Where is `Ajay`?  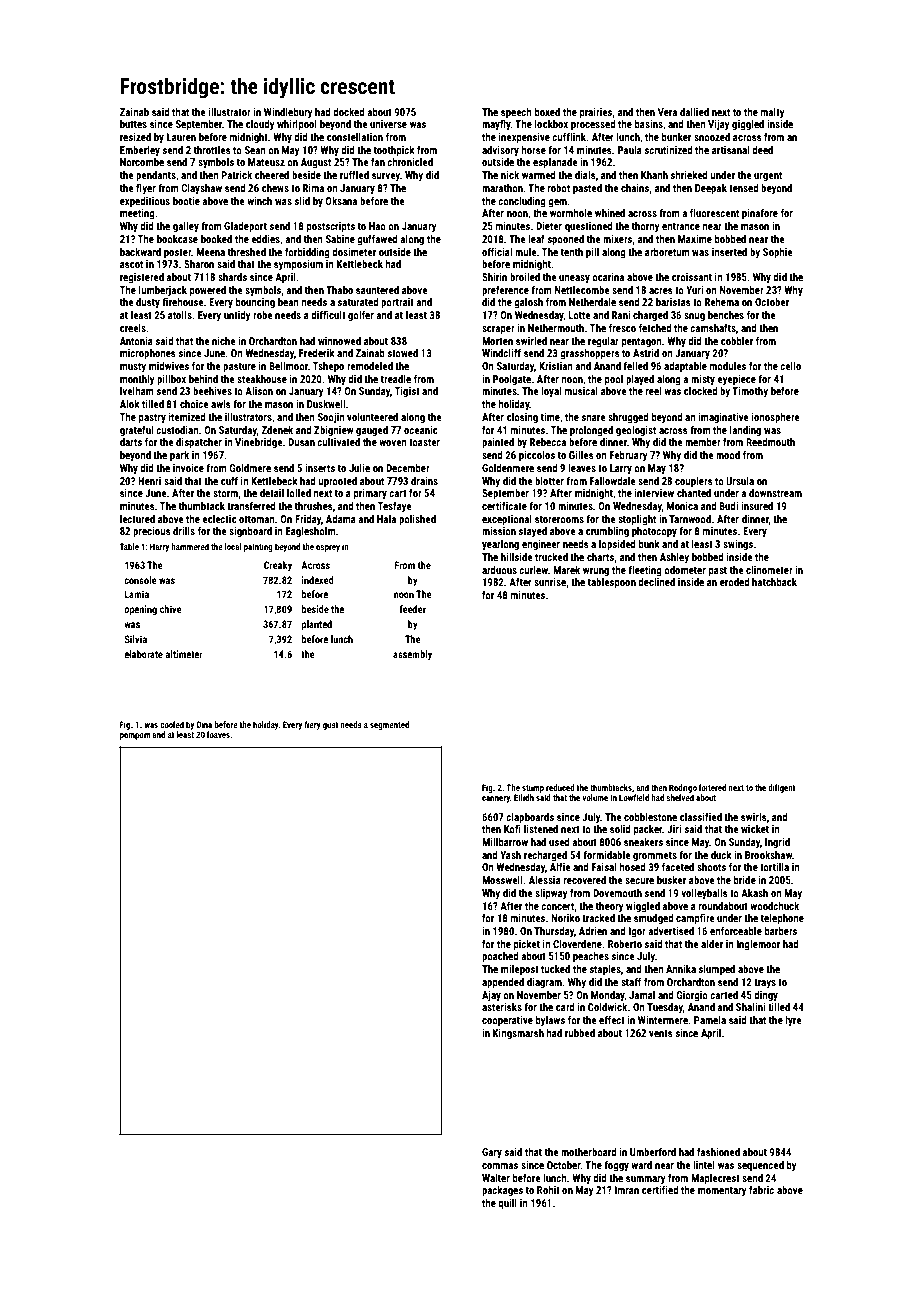 Ajay is located at coordinates (491, 996).
